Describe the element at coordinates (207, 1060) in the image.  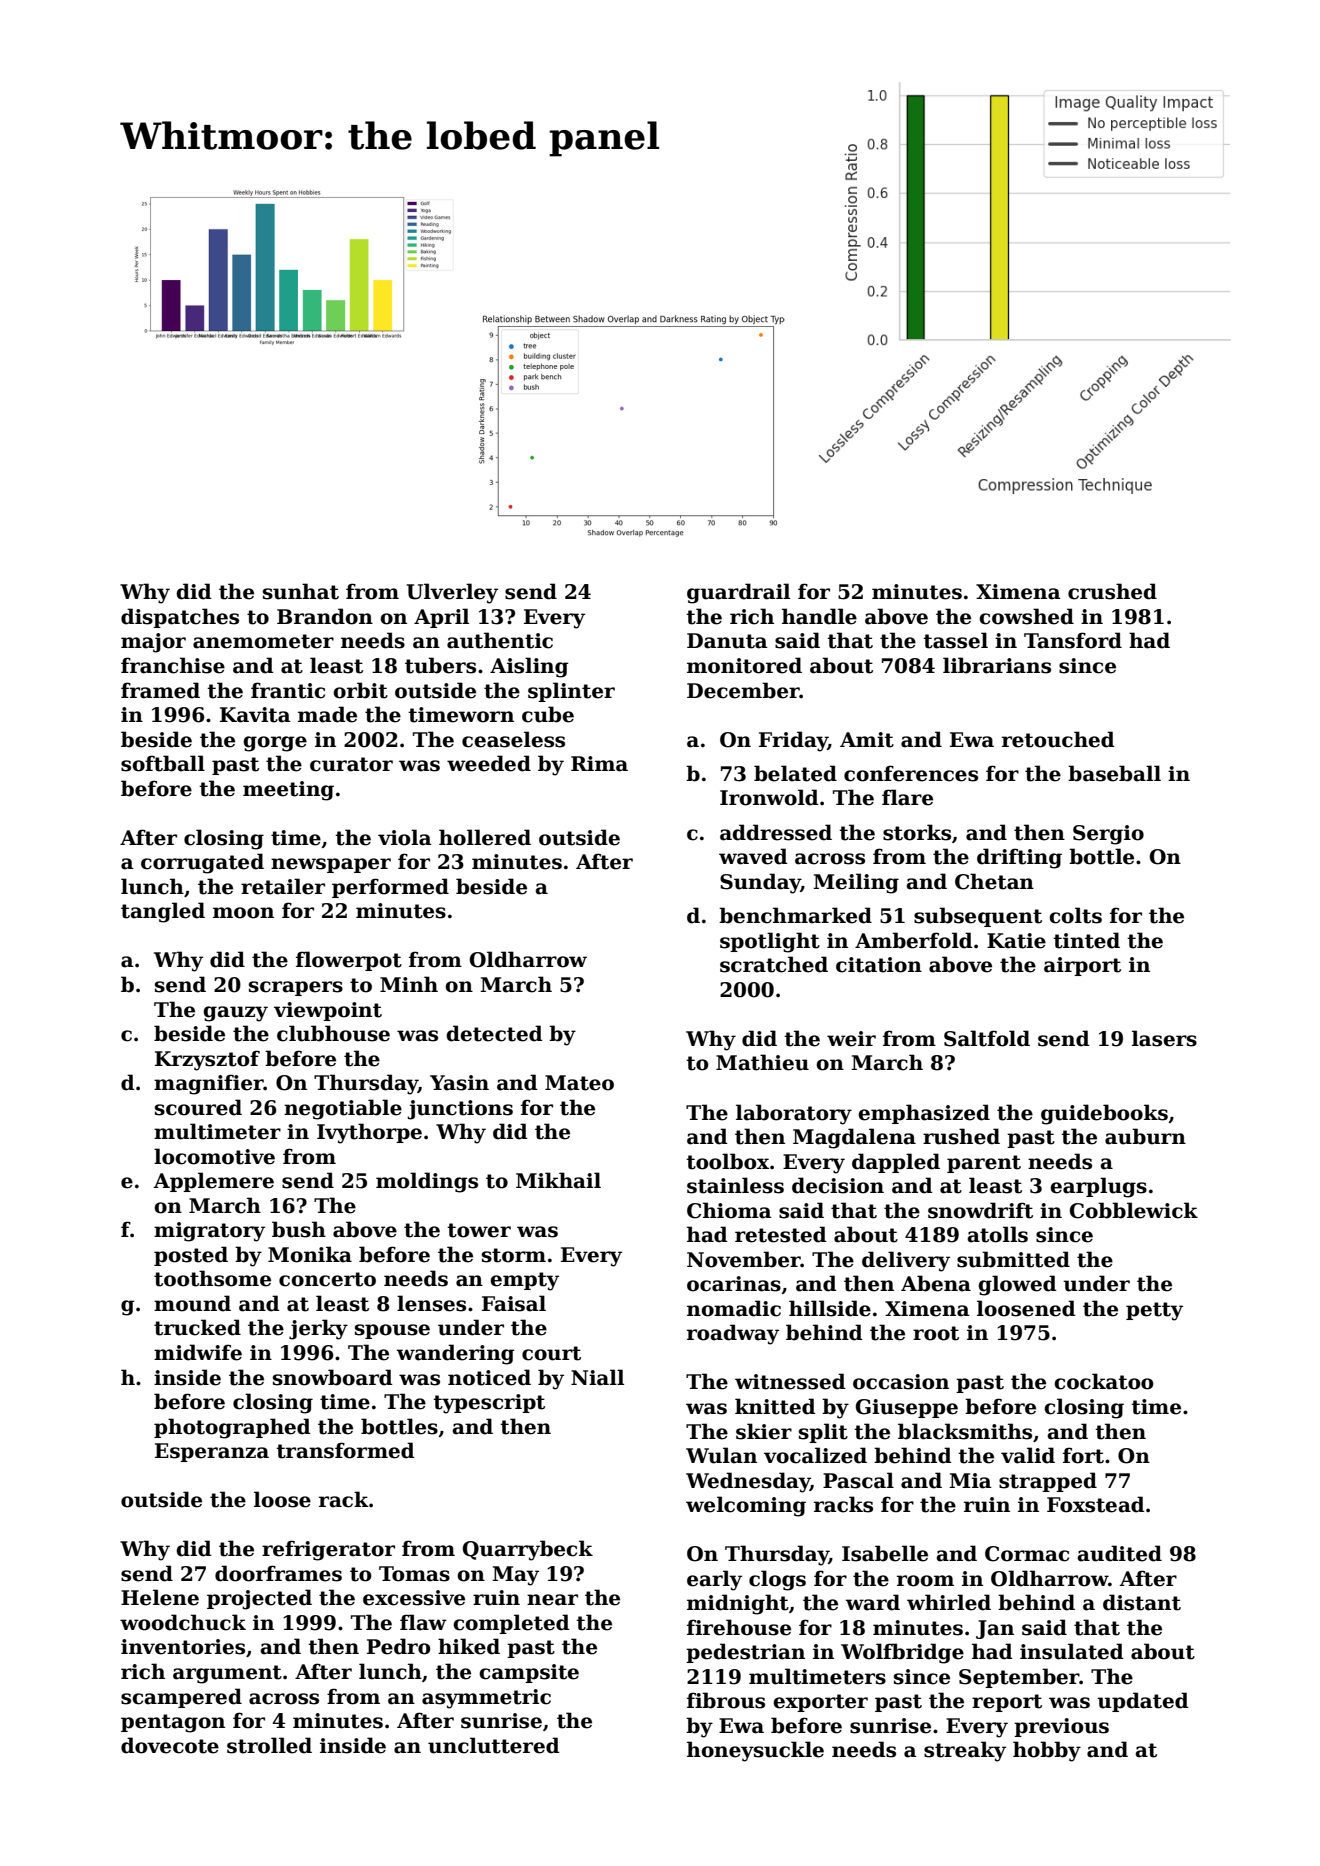
I see `Krzysztof` at that location.
